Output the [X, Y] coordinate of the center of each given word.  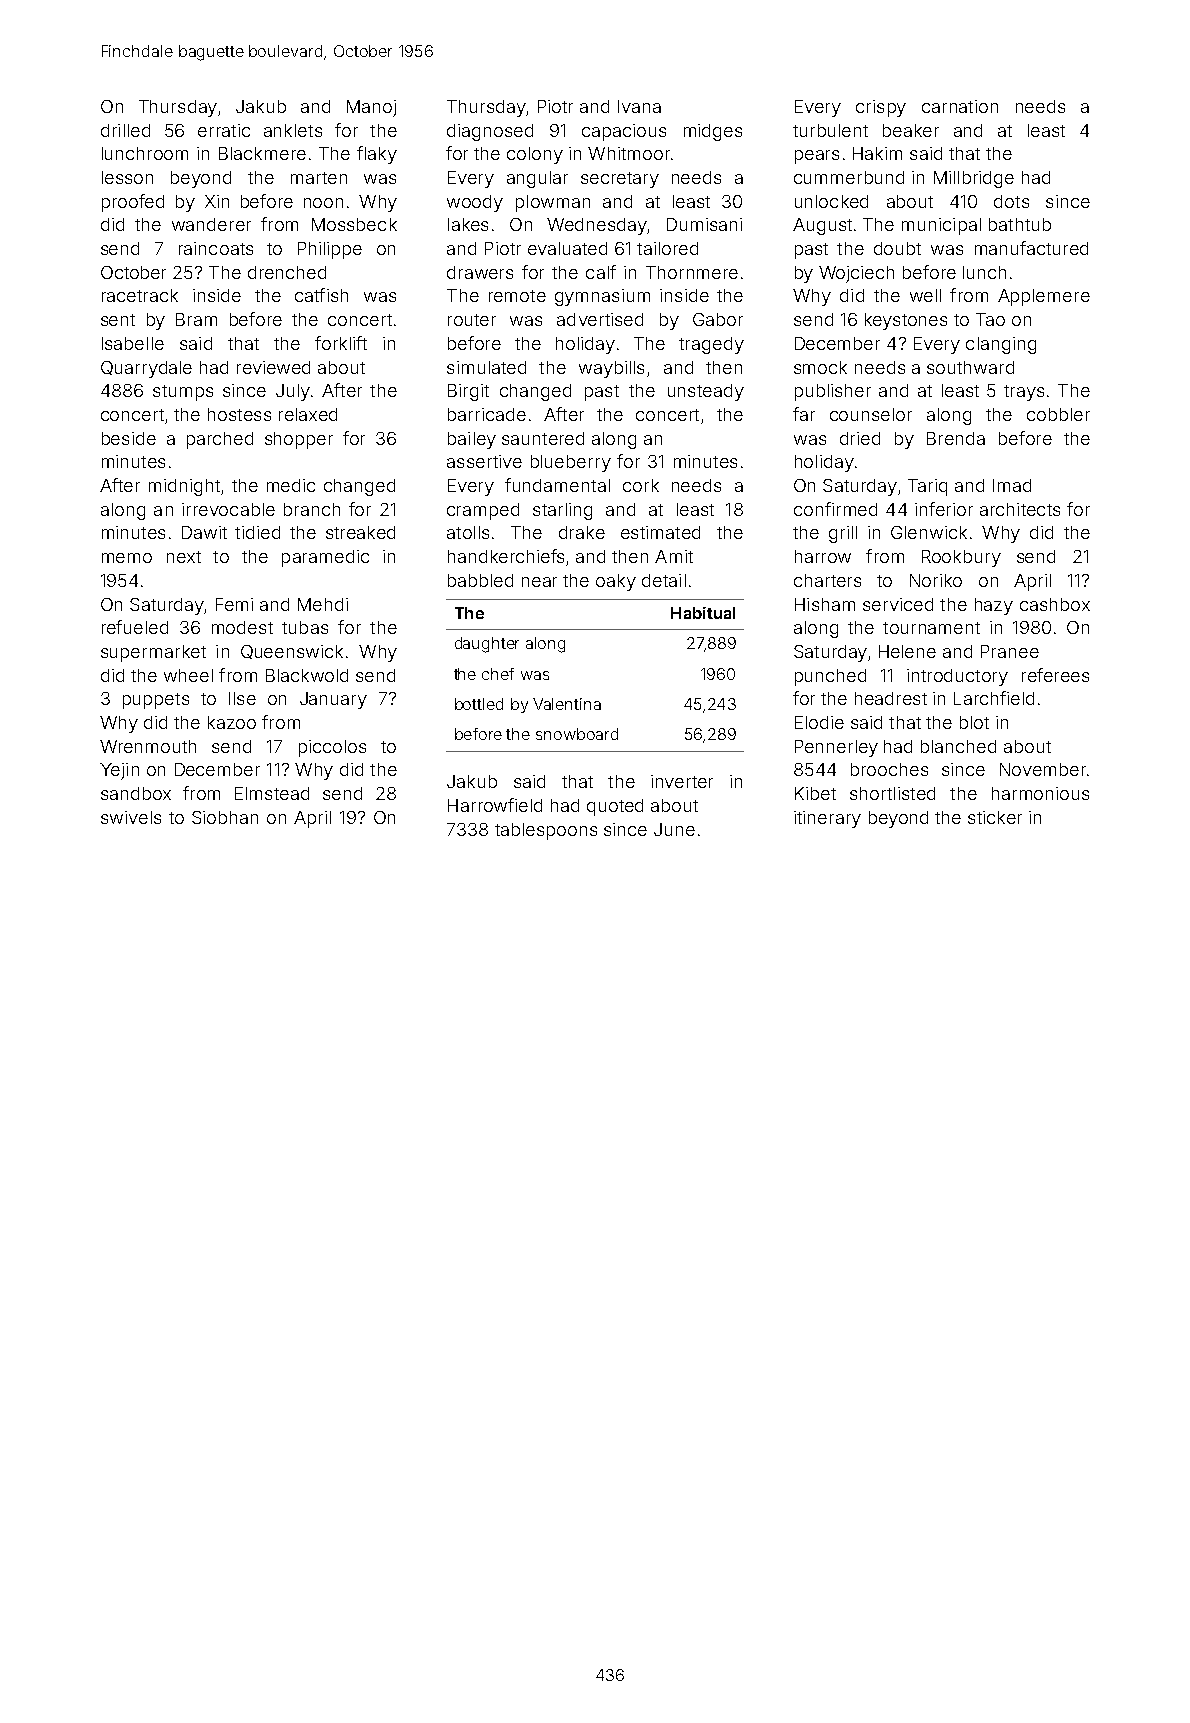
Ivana [639, 106]
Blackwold [307, 675]
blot [974, 722]
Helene [907, 651]
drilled [125, 130]
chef [498, 674]
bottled [479, 704]
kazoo [232, 722]
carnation [960, 106]
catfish [321, 295]
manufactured [1031, 248]
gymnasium [602, 297]
